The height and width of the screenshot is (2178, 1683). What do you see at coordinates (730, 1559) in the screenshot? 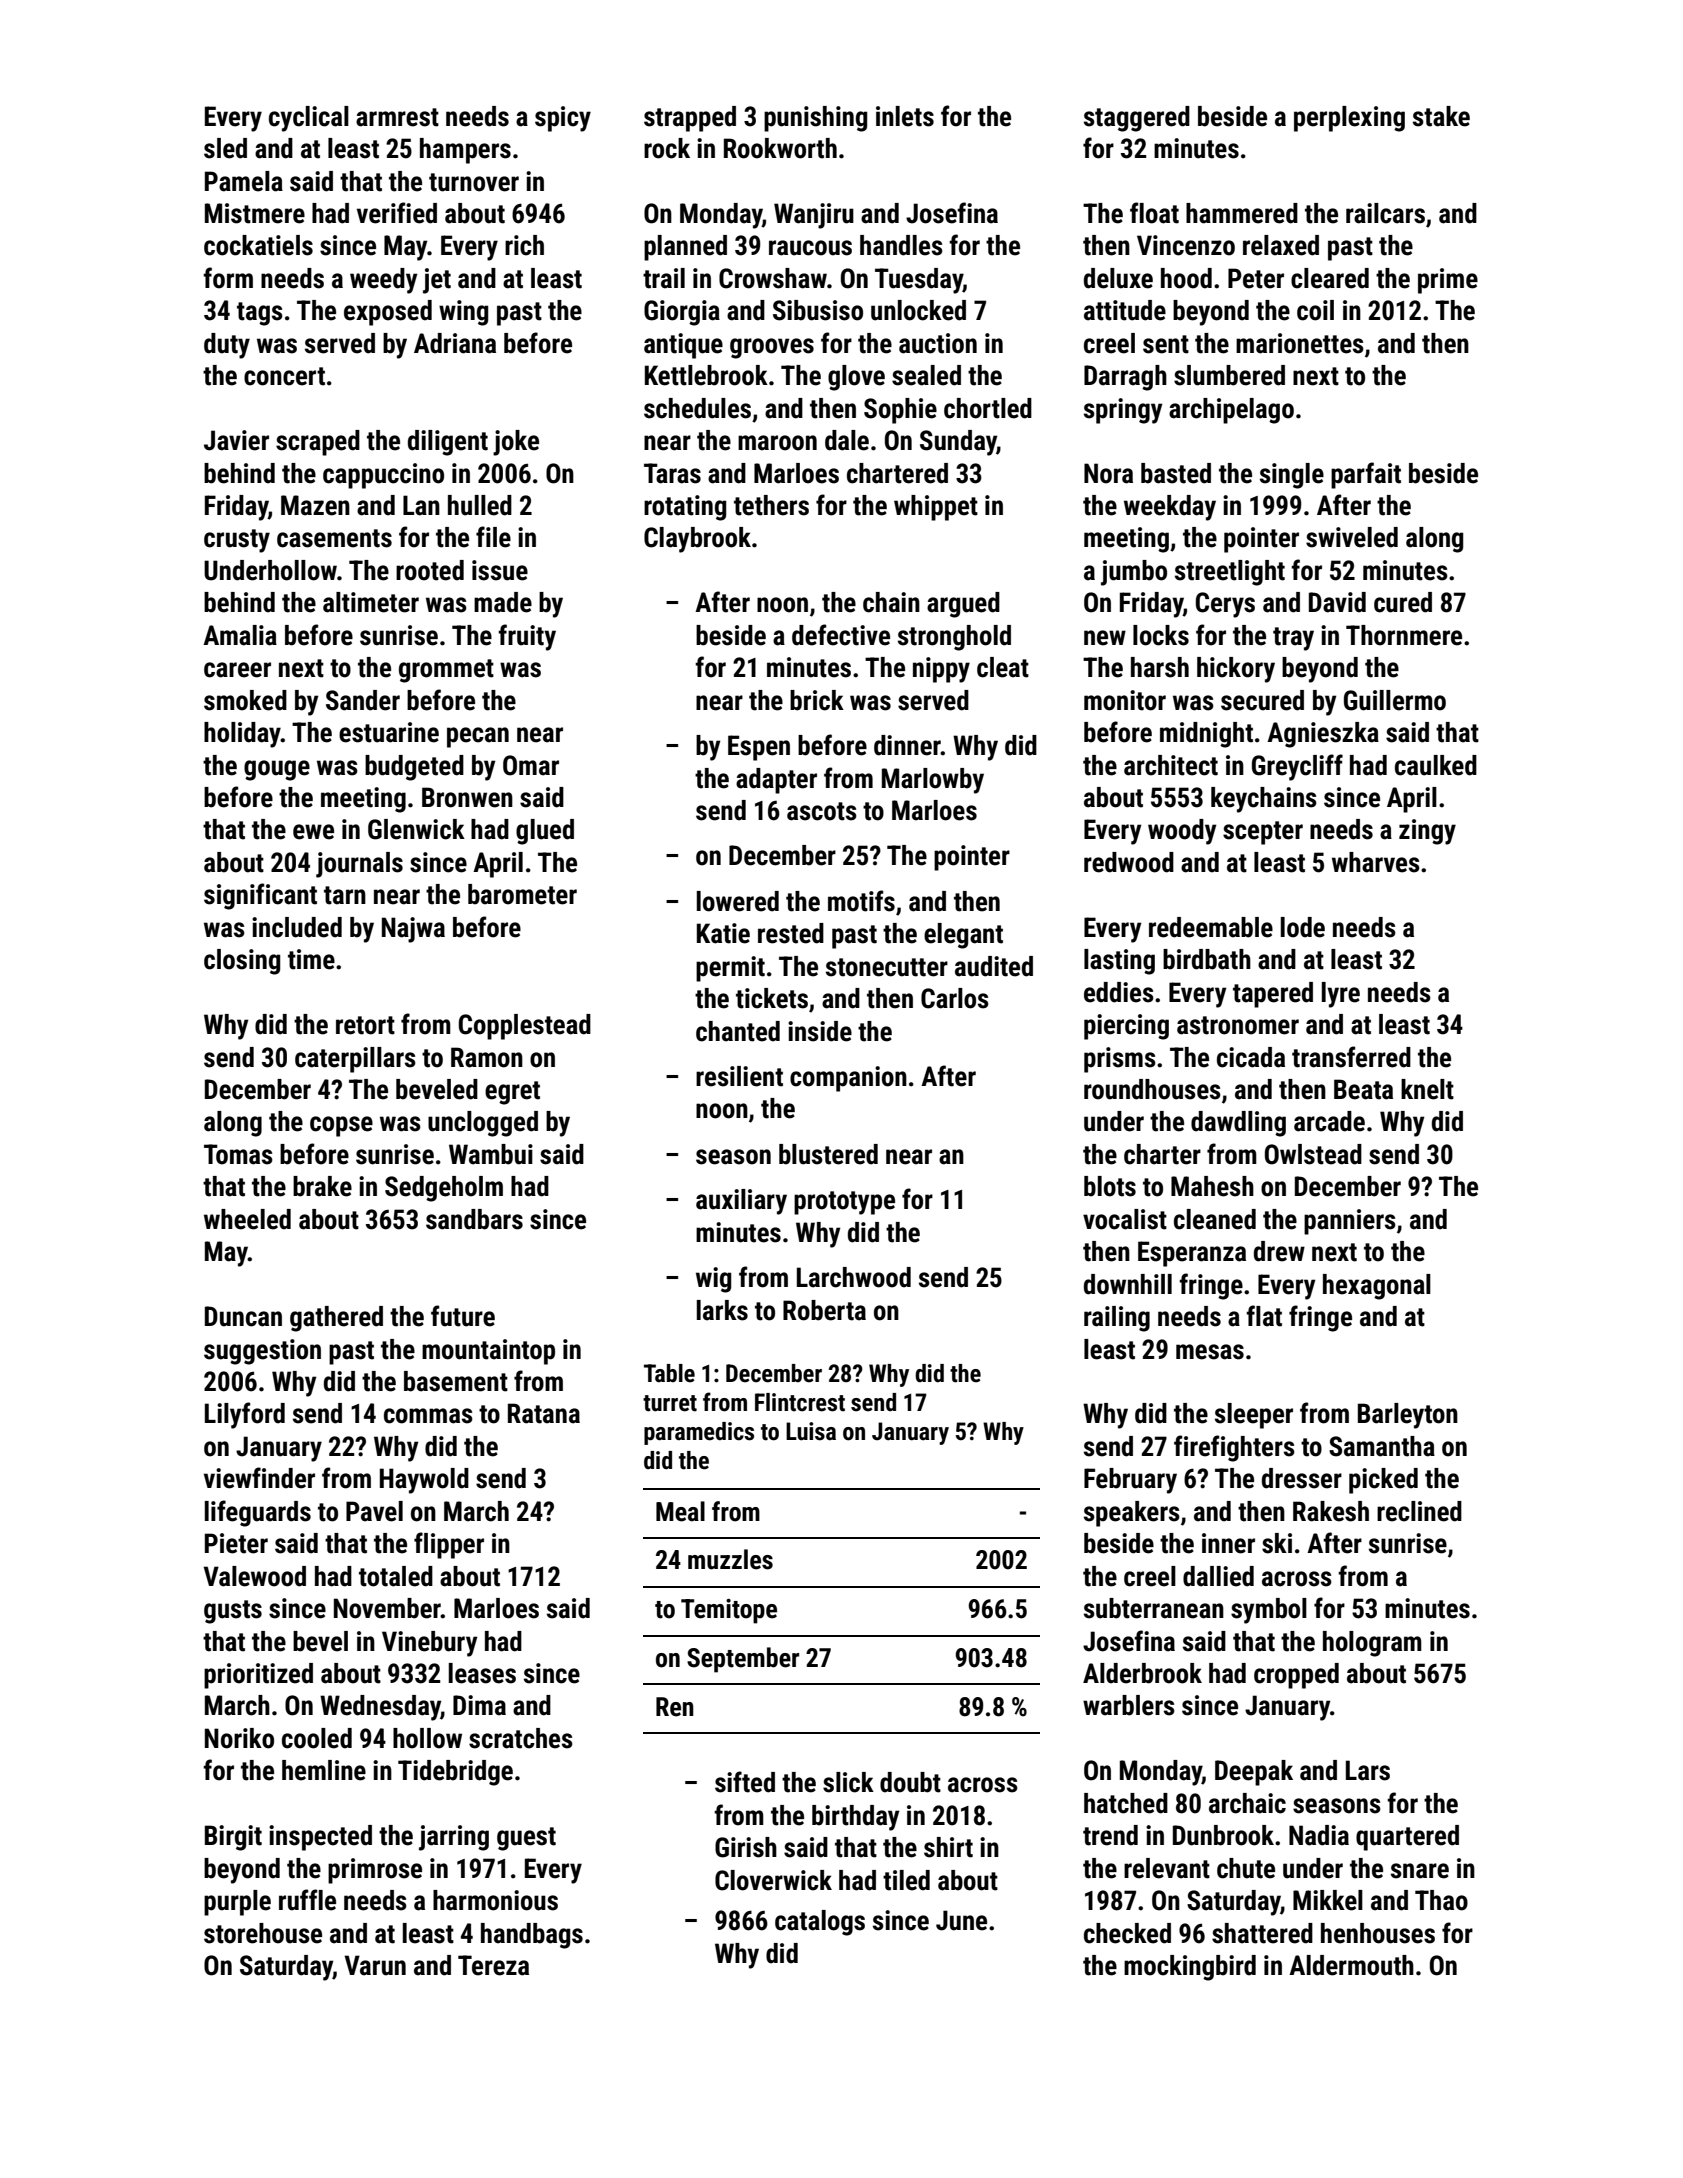
I see `muzzles` at bounding box center [730, 1559].
